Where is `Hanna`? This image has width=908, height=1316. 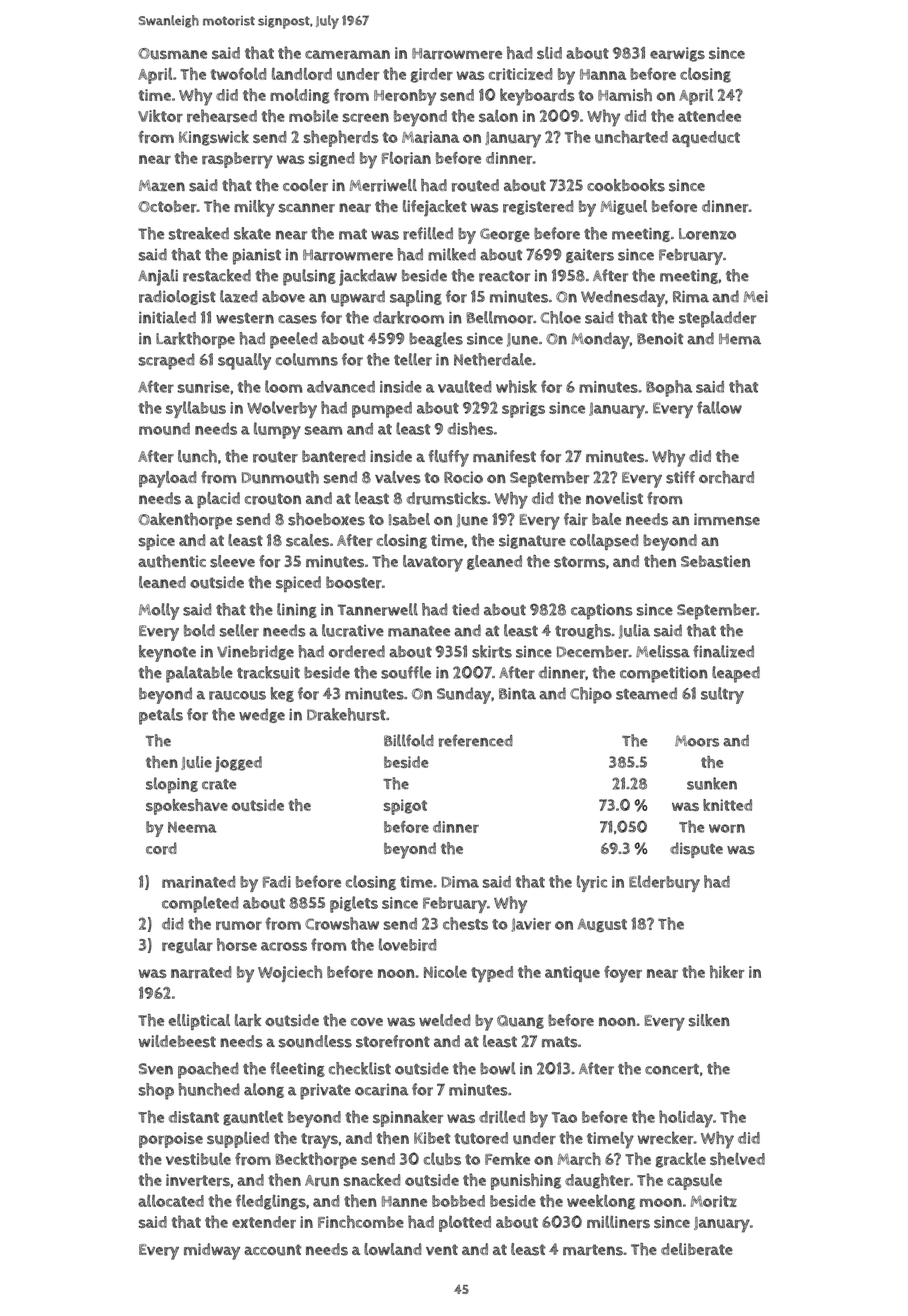
Hanna is located at coordinates (603, 74).
